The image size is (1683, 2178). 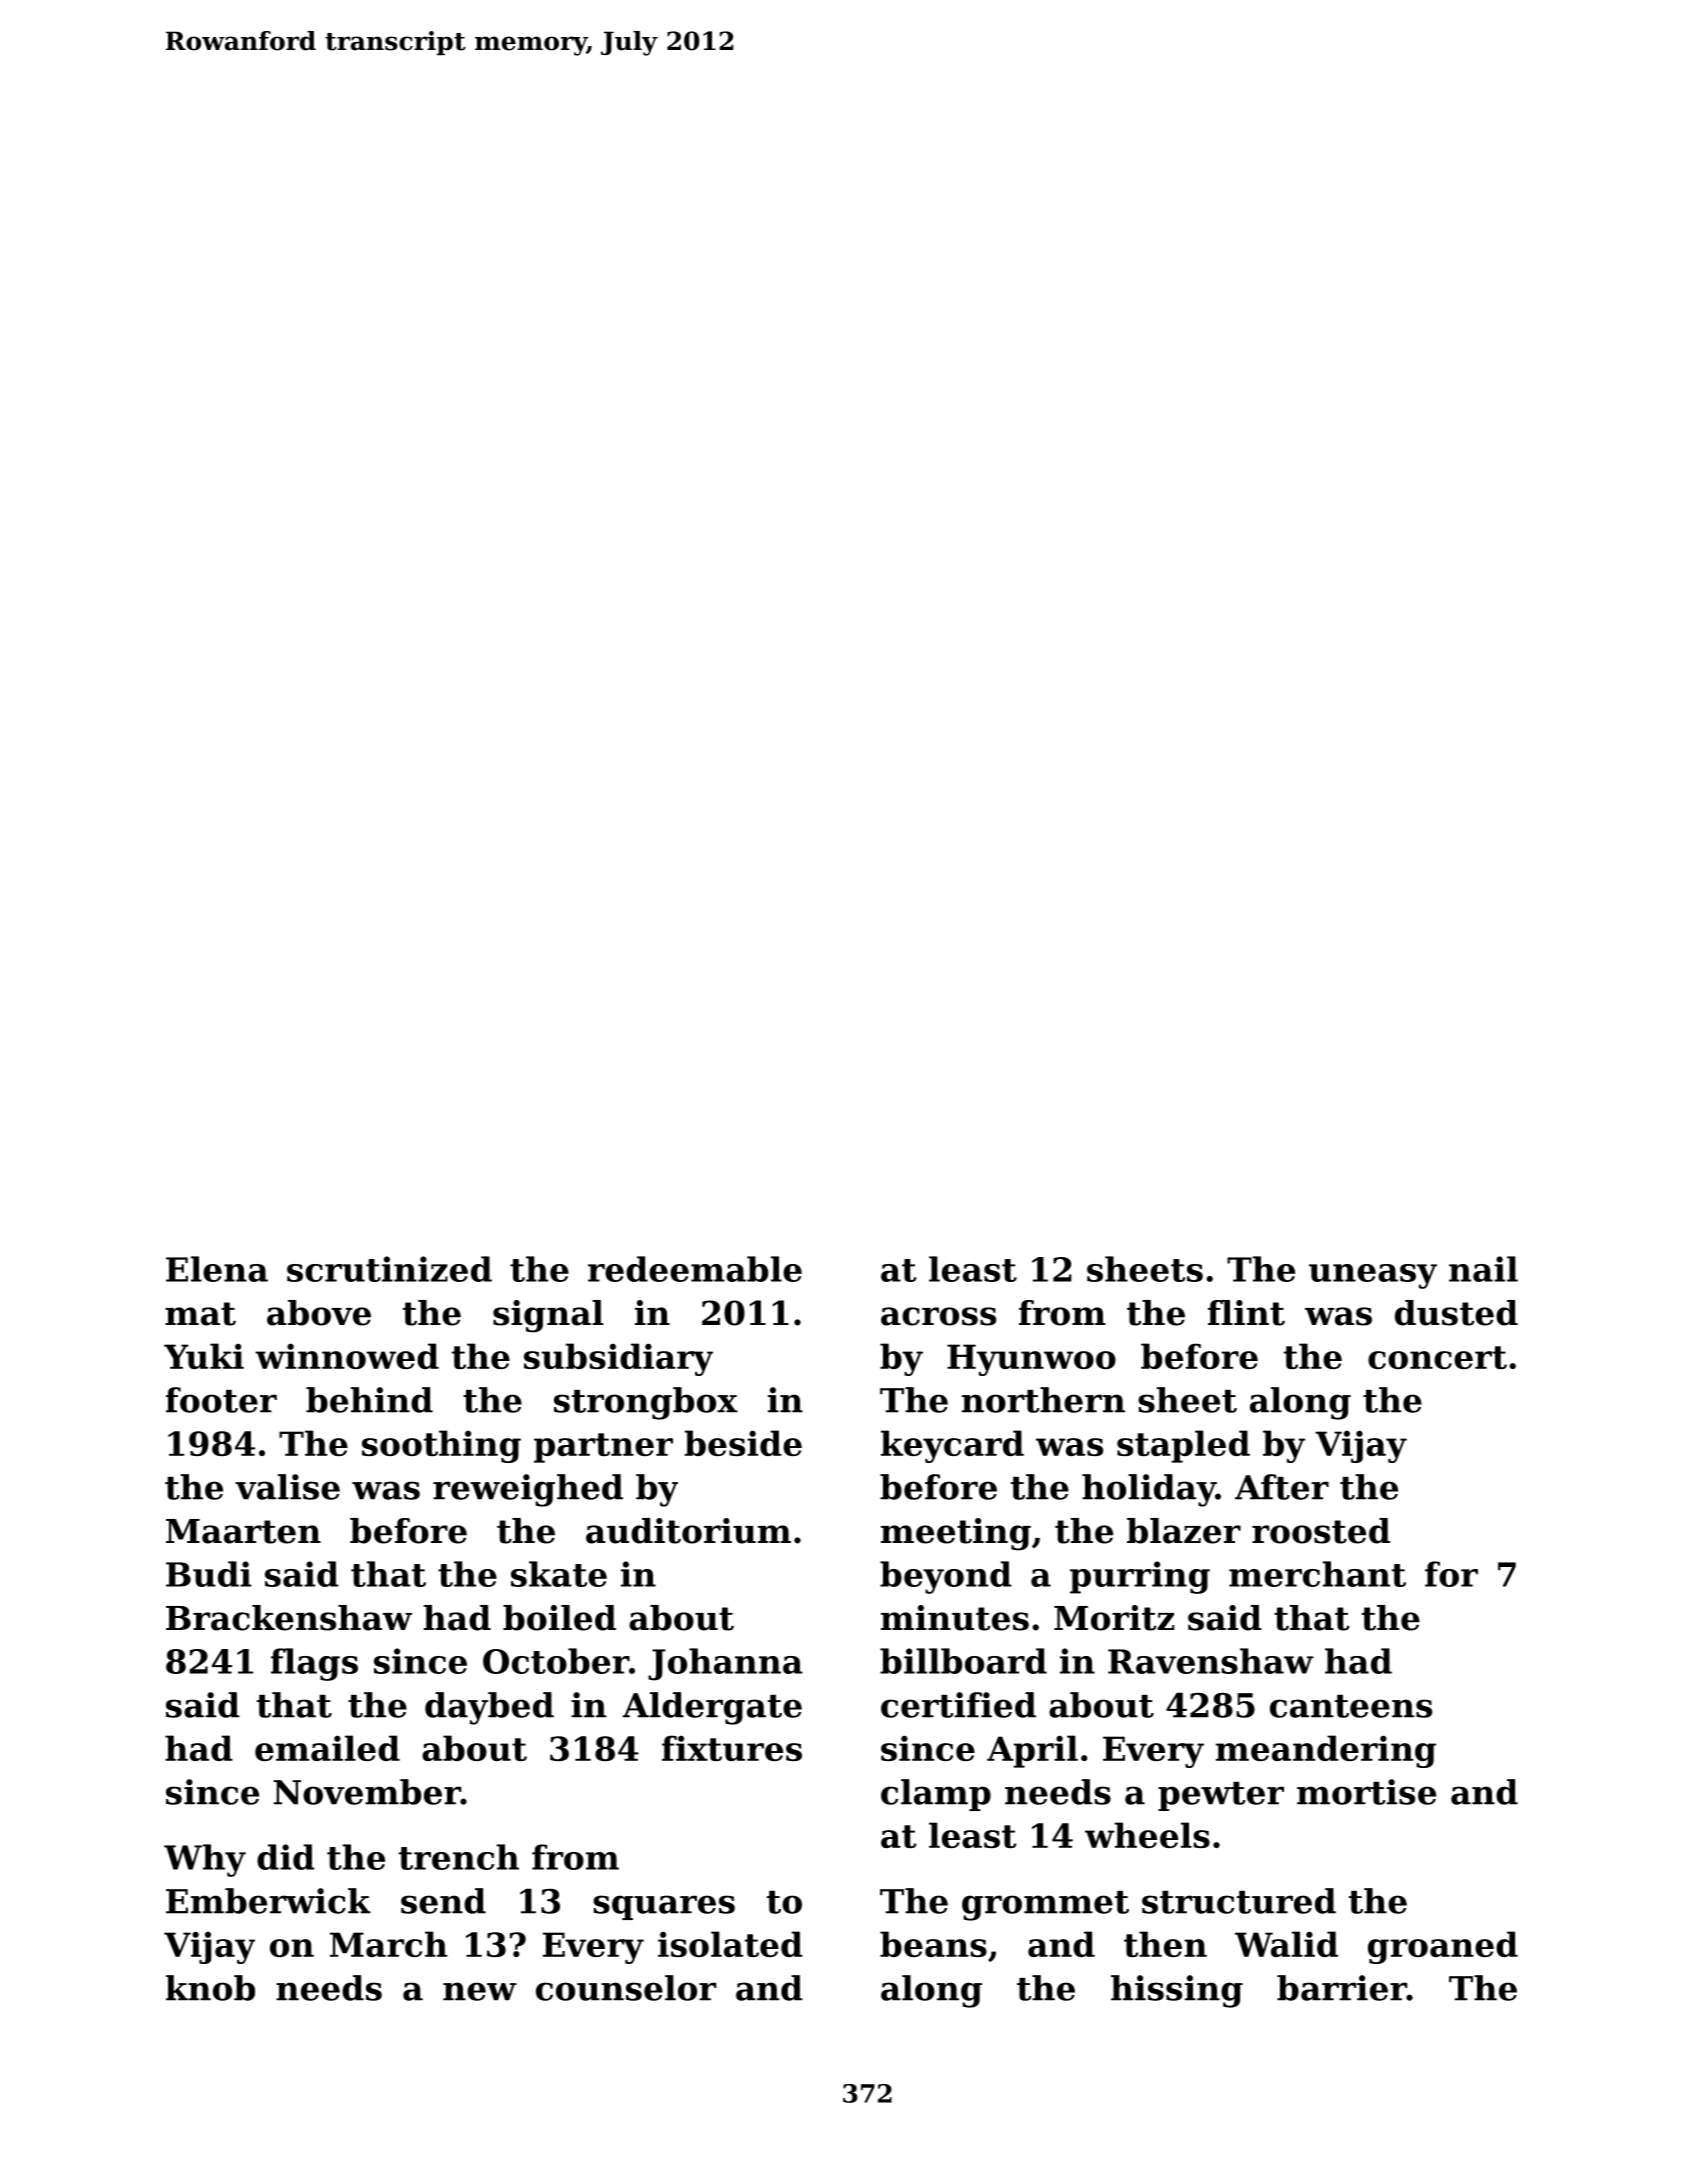 What do you see at coordinates (946, 1577) in the page?
I see `beyond` at bounding box center [946, 1577].
